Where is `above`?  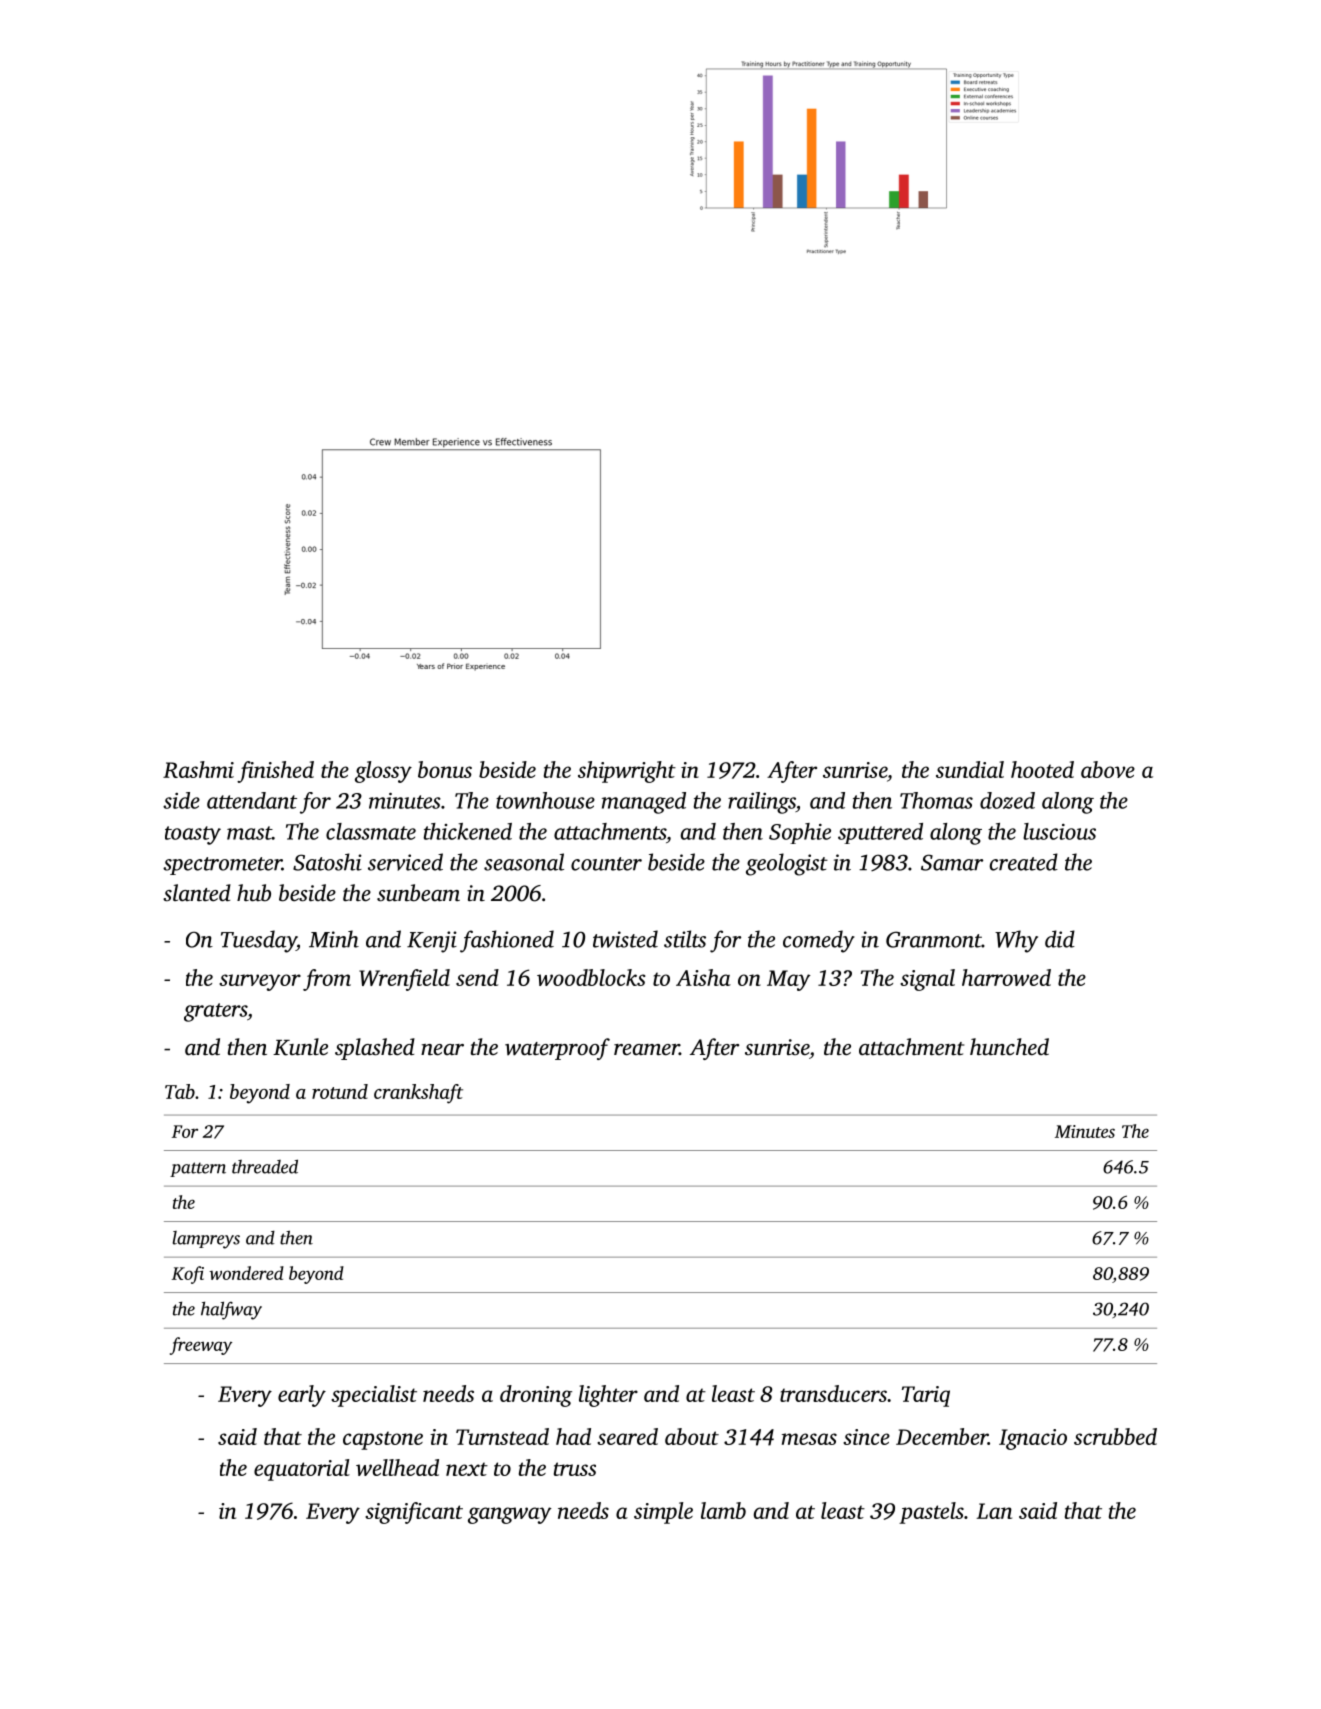 above is located at coordinates (1108, 769).
